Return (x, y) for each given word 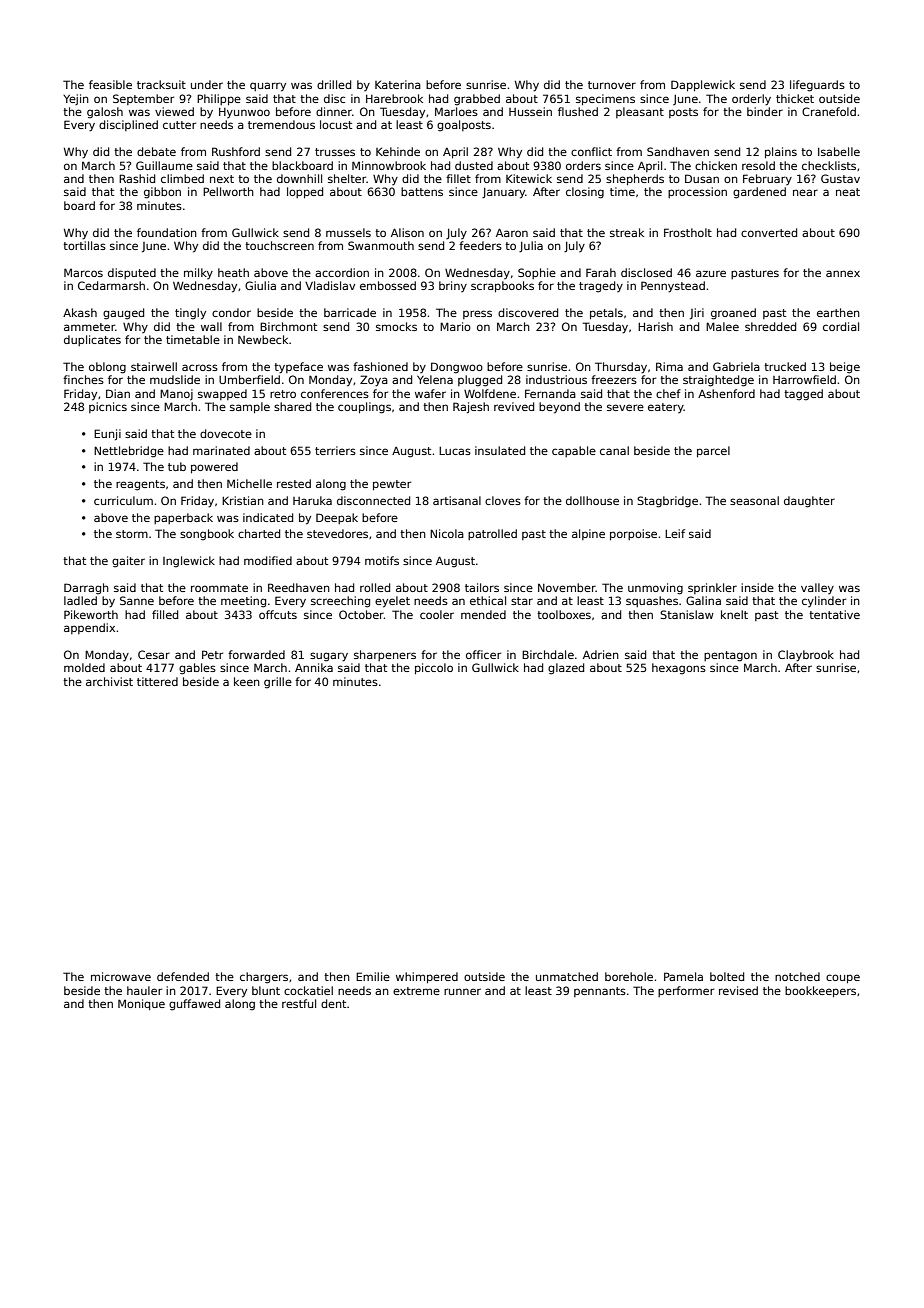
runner (462, 991)
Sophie (537, 273)
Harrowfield (804, 379)
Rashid (137, 178)
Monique (141, 1004)
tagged (803, 395)
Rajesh (471, 407)
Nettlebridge (129, 452)
